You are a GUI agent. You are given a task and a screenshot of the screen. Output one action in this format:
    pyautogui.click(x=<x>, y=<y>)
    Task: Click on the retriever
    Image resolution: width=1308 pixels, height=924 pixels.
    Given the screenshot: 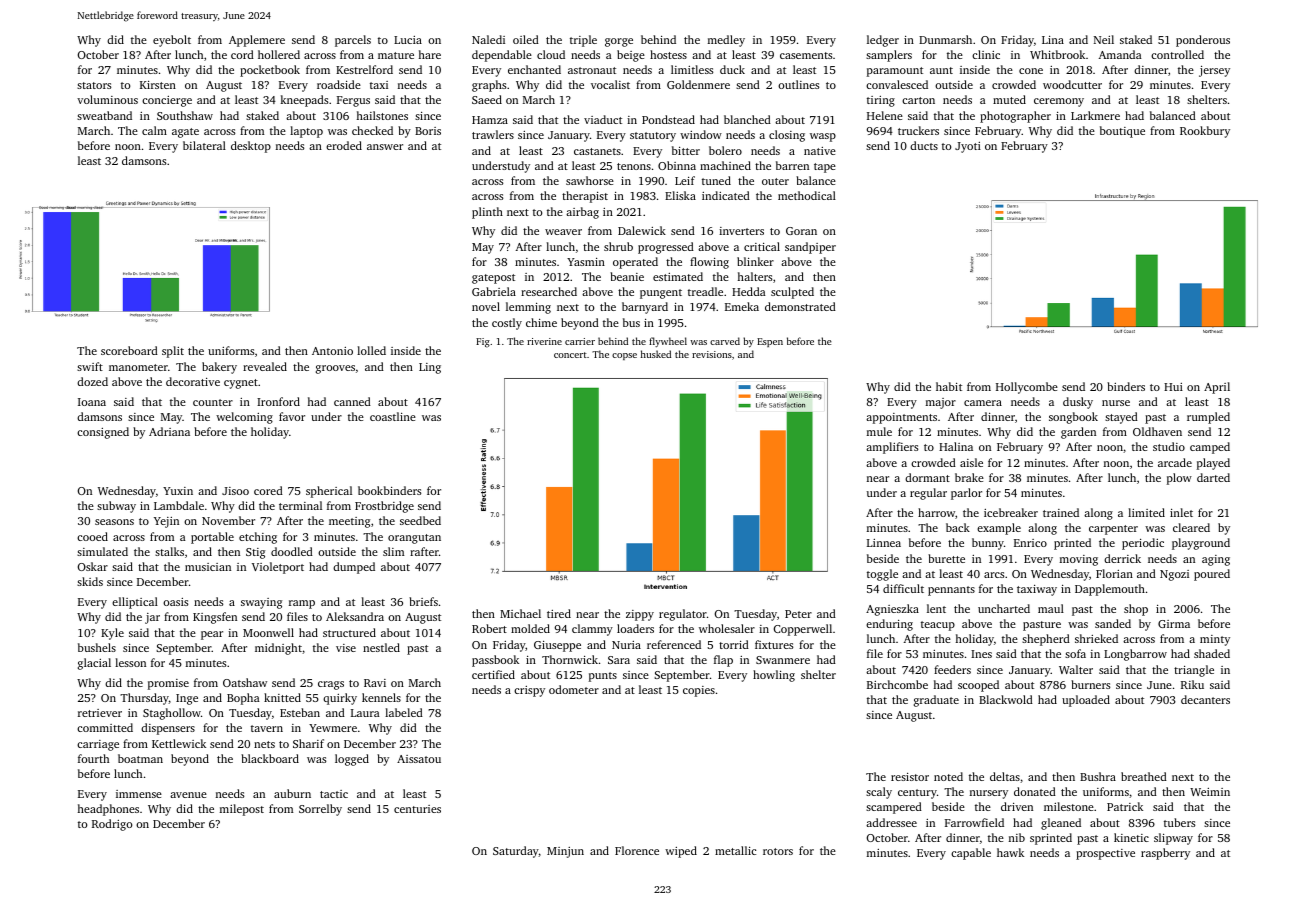 What is the action you would take?
    pyautogui.click(x=100, y=713)
